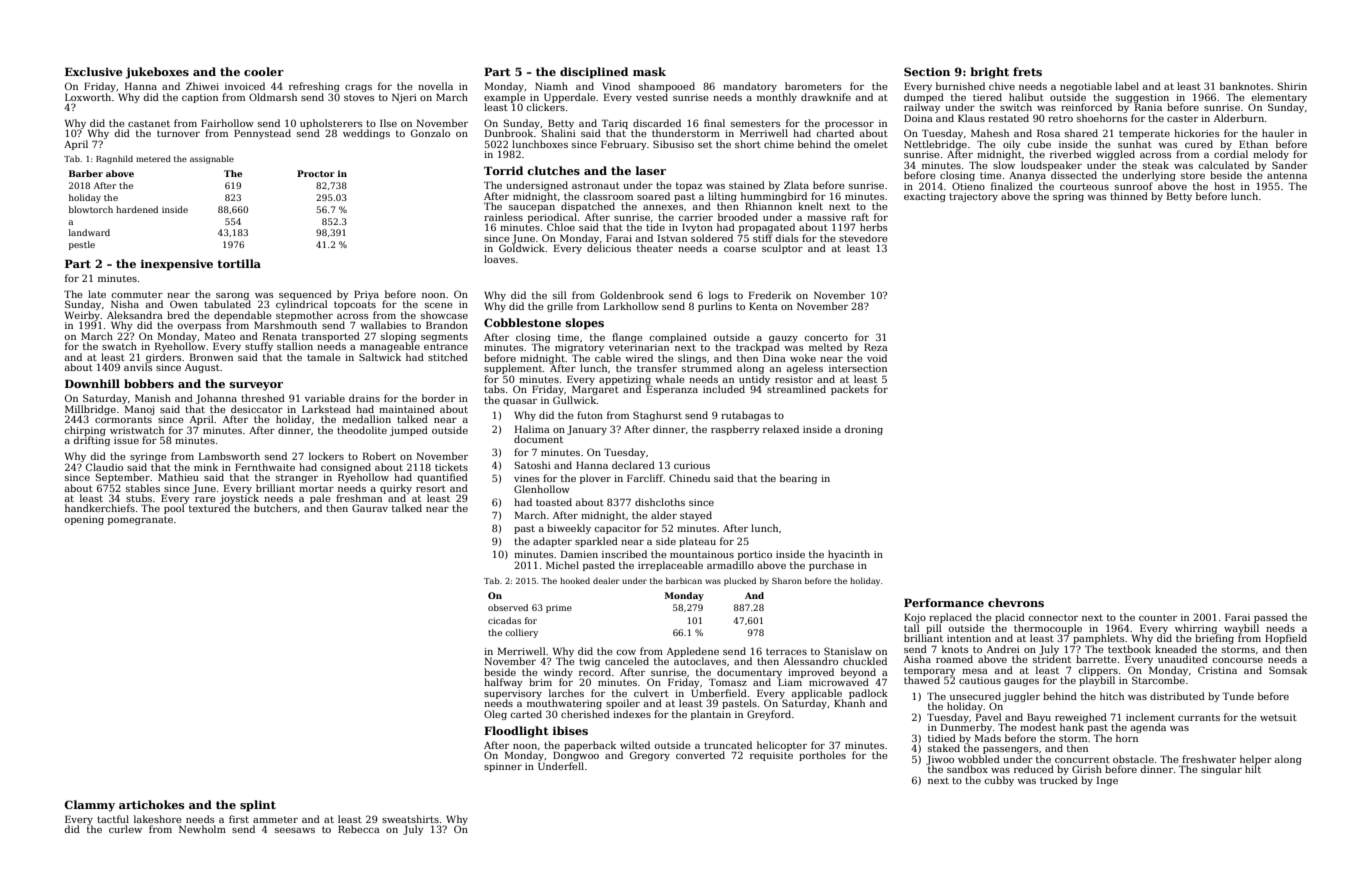 This document has width=1372, height=887. Describe the element at coordinates (645, 478) in the document. I see `Farcliff` at that location.
